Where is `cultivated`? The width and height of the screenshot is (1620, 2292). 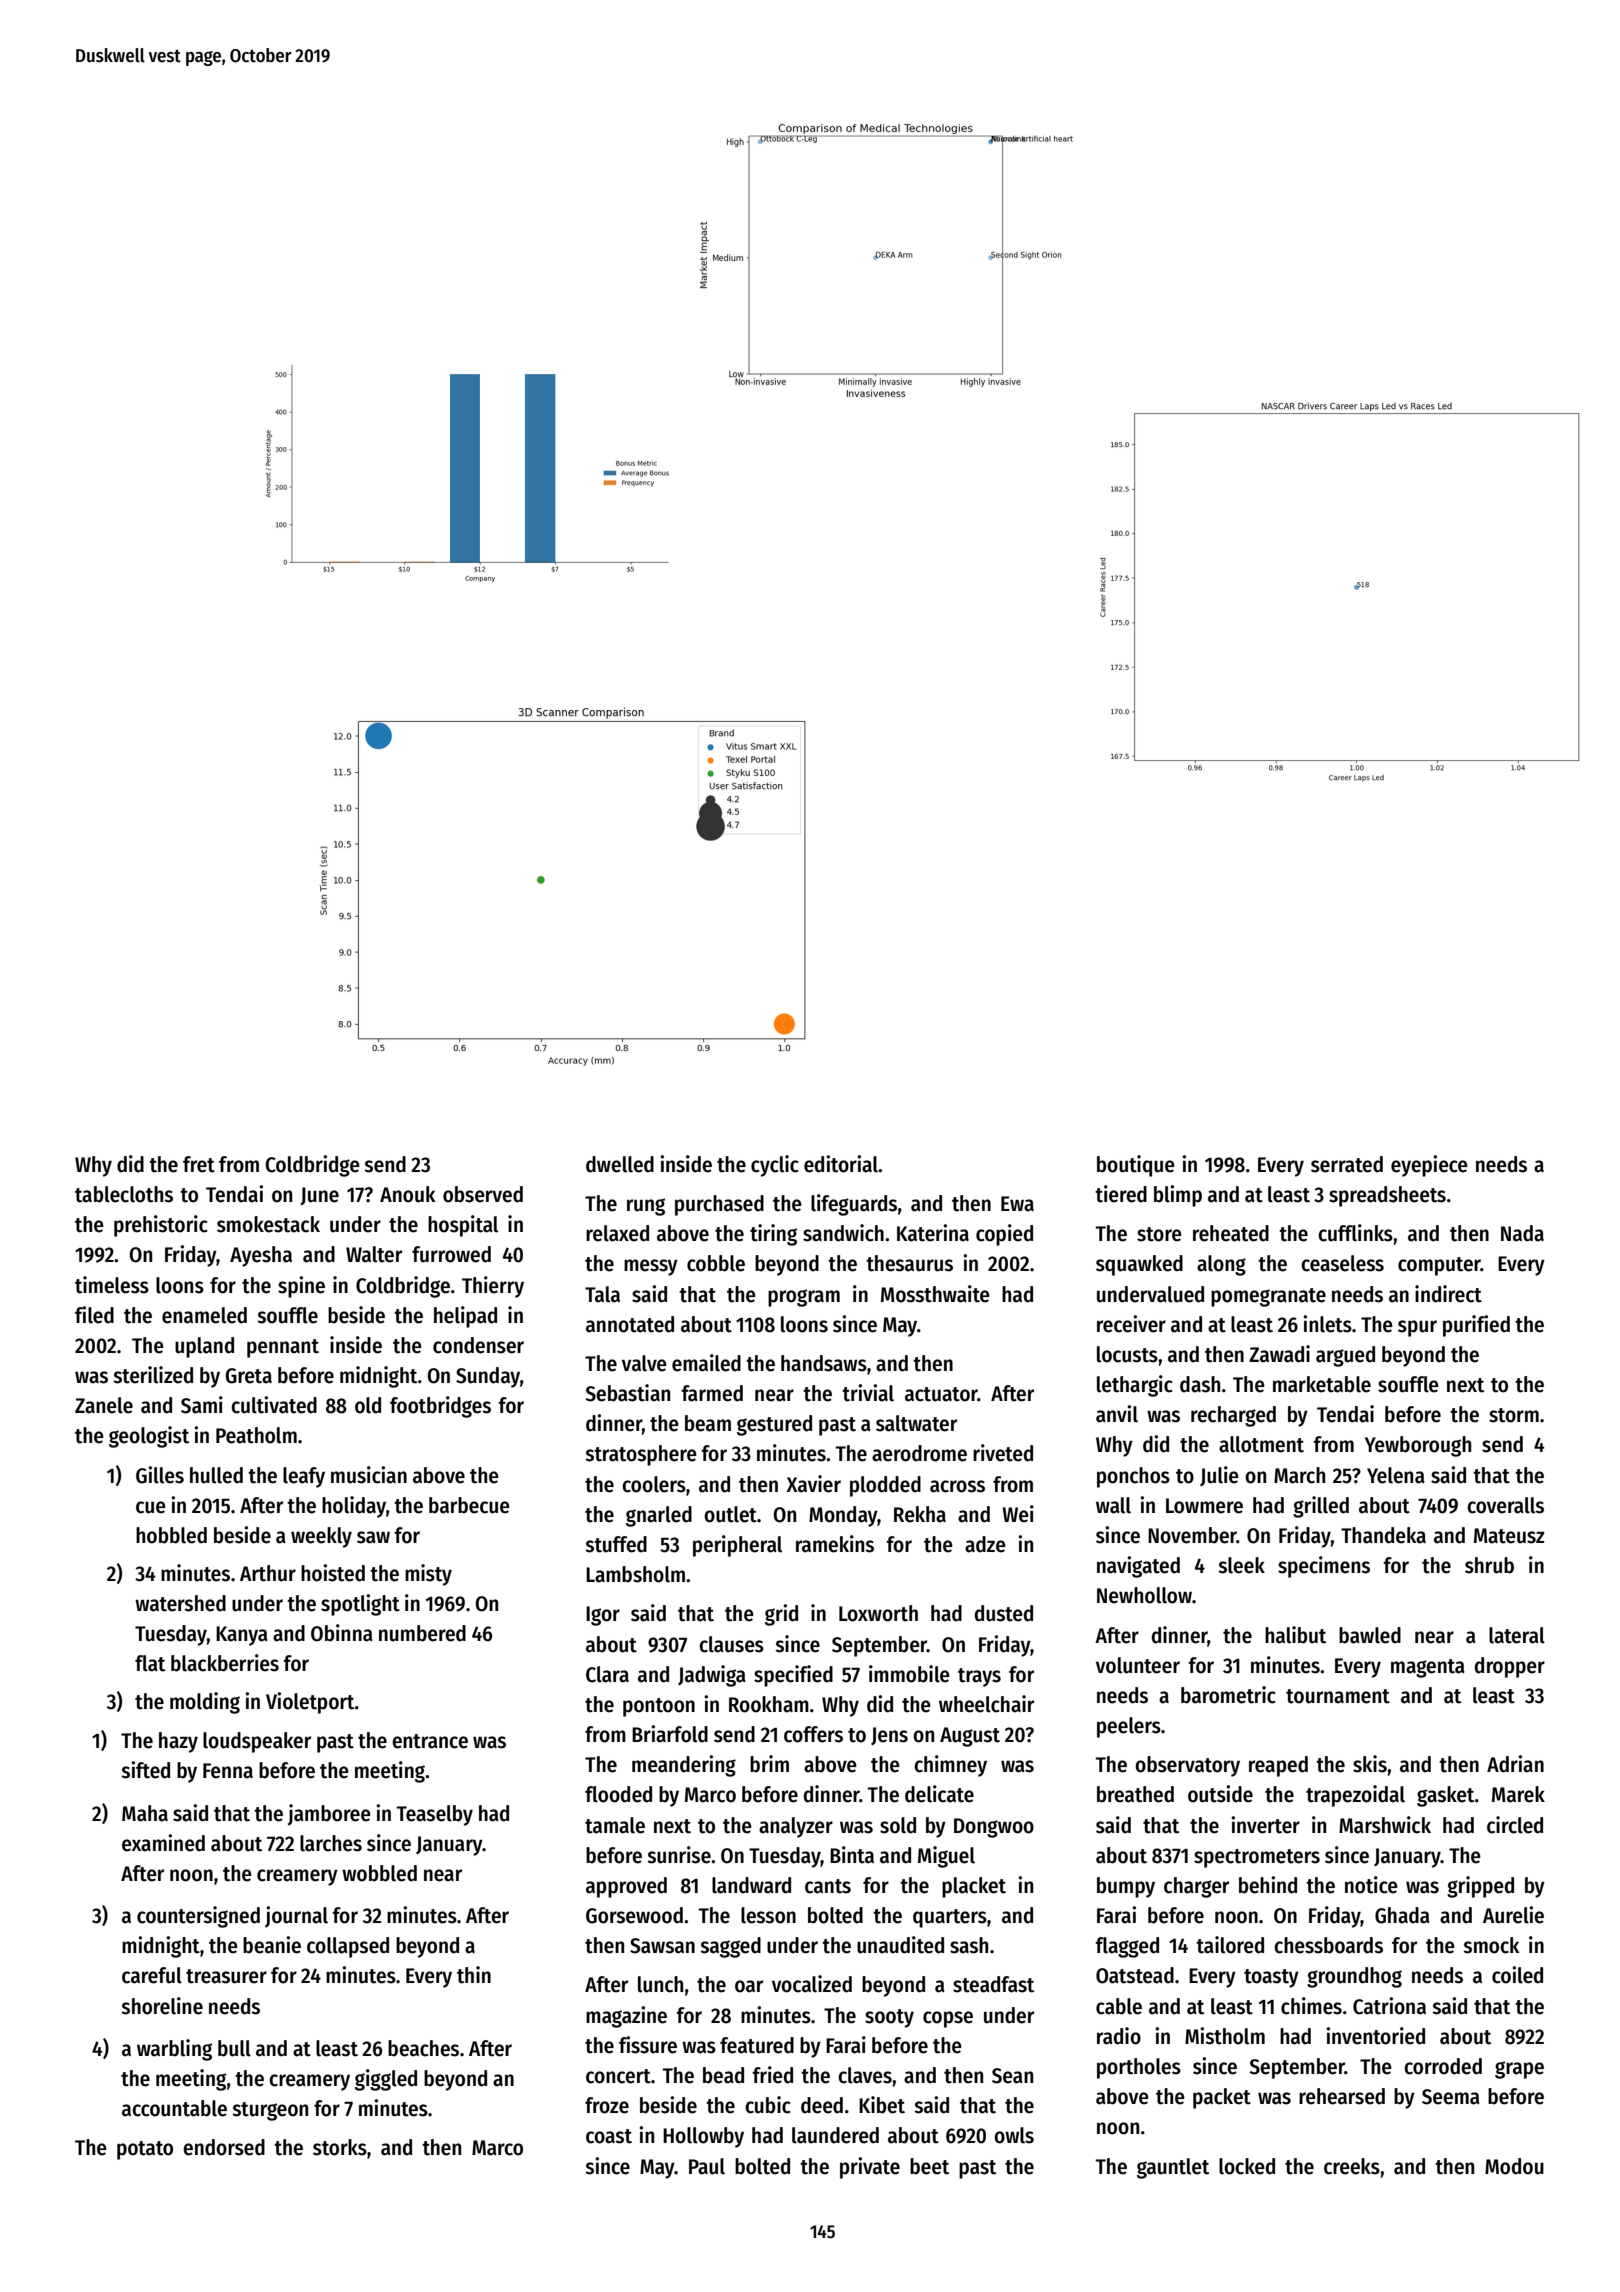
cultivated is located at coordinates (274, 1405).
